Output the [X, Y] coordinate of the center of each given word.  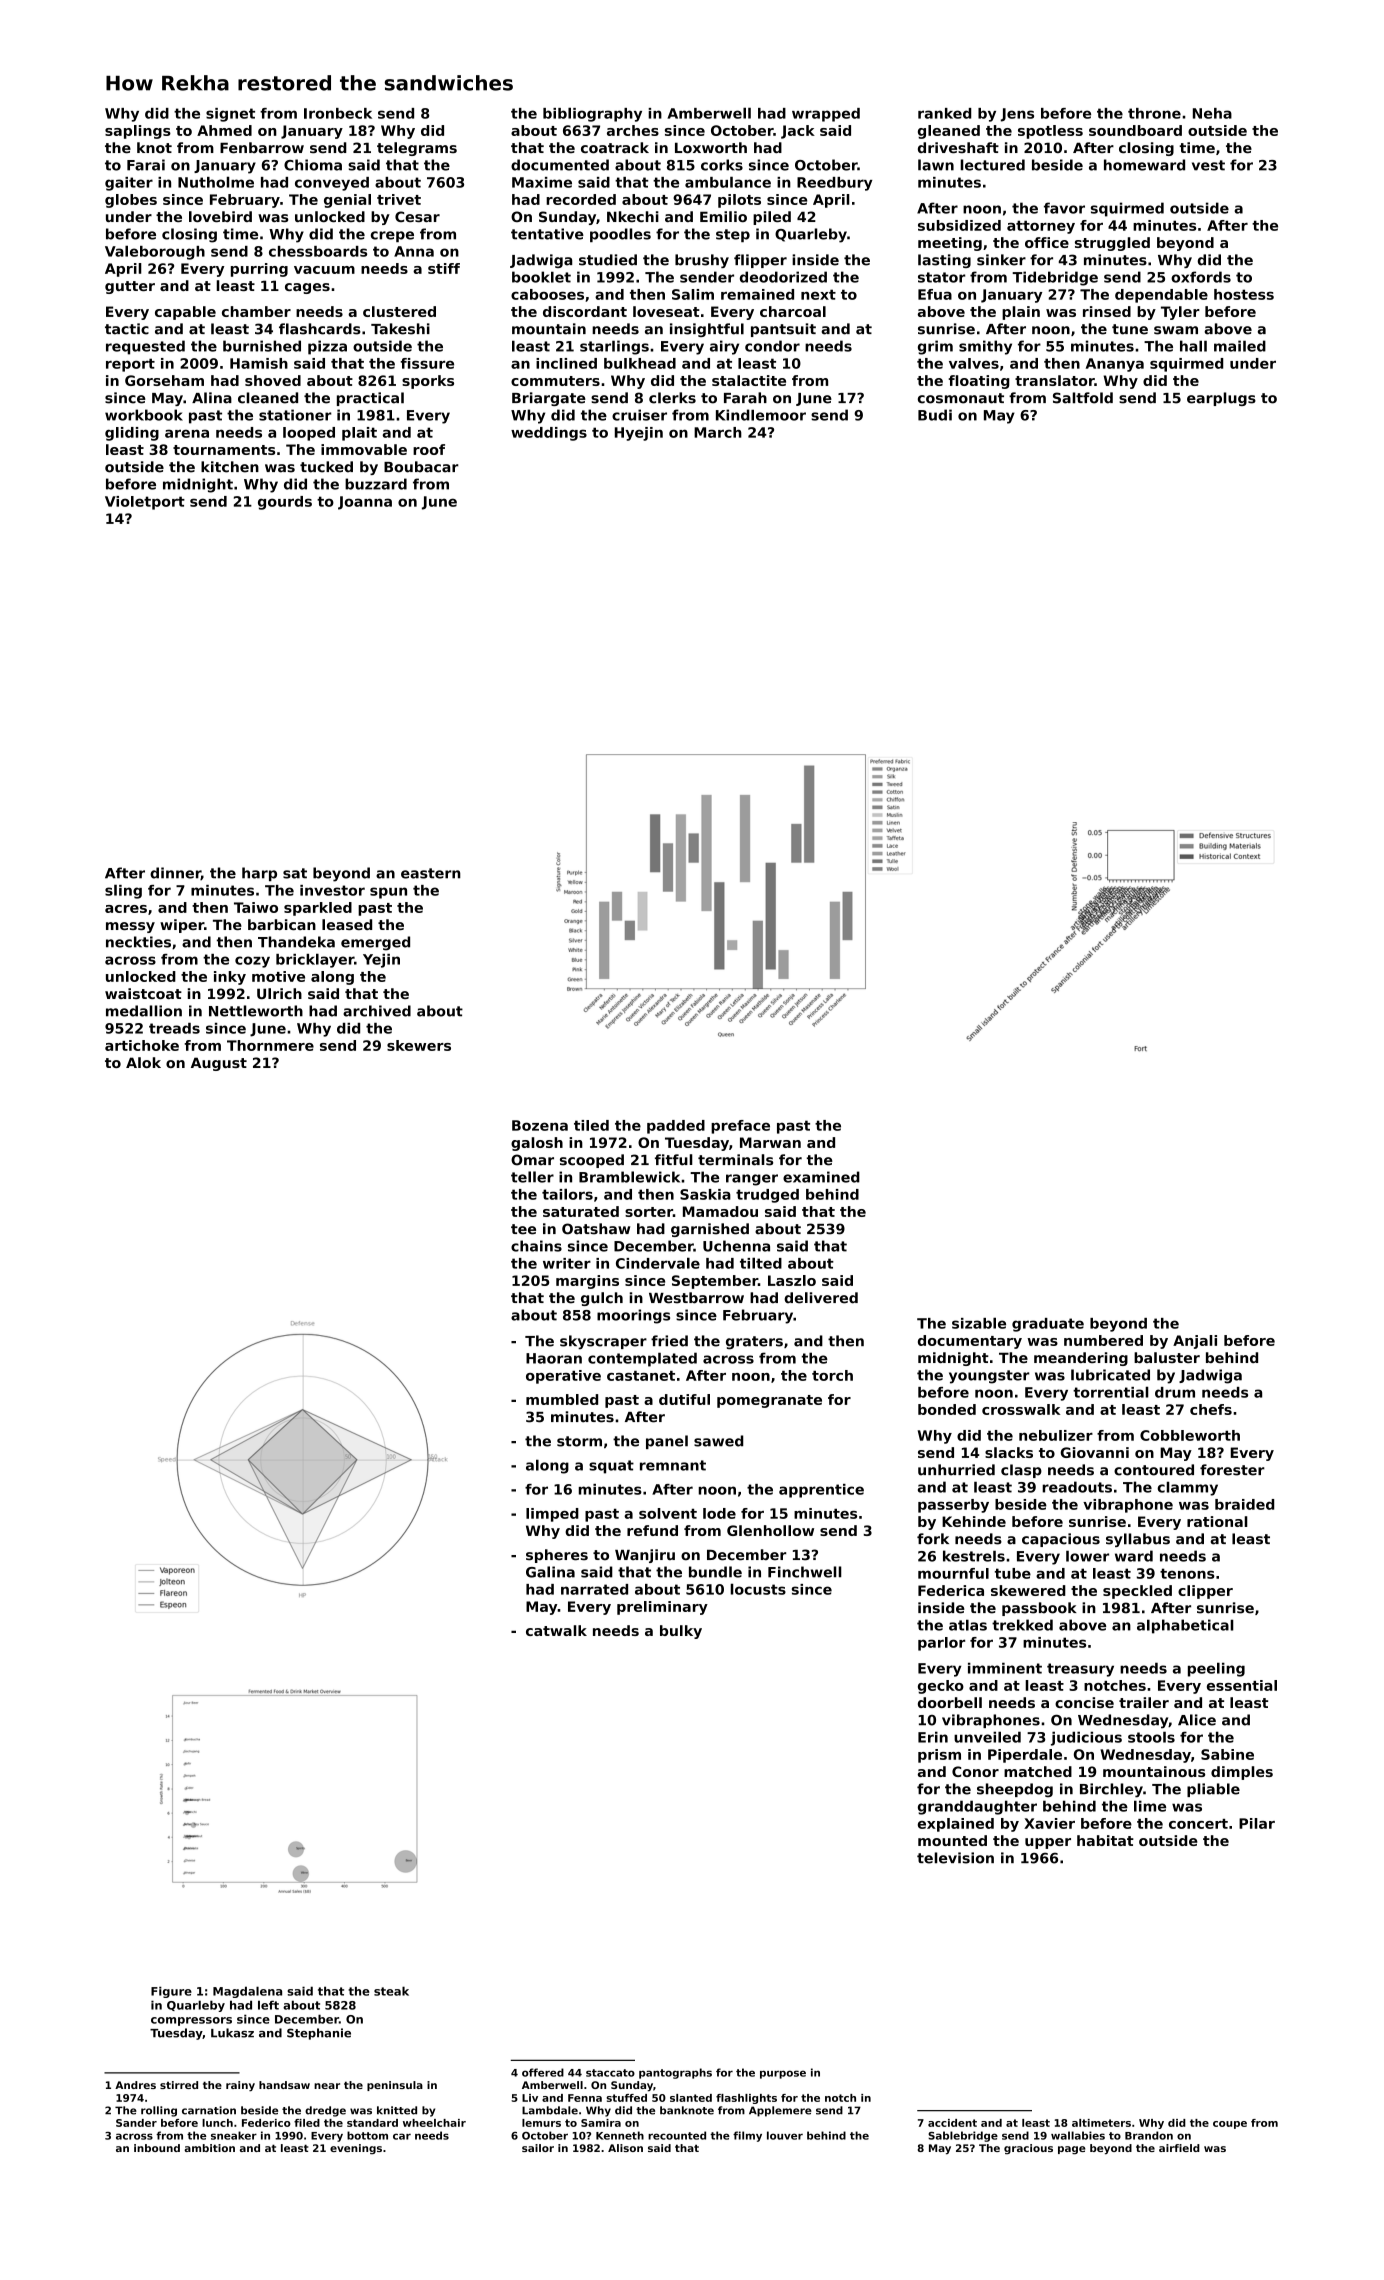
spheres [557, 1556]
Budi [935, 415]
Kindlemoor [761, 415]
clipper [1205, 1592]
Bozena [540, 1125]
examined [821, 1177]
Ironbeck [338, 113]
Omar [532, 1160]
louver [785, 2135]
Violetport [145, 503]
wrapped [826, 115]
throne [1154, 113]
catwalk [556, 1630]
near [327, 2086]
